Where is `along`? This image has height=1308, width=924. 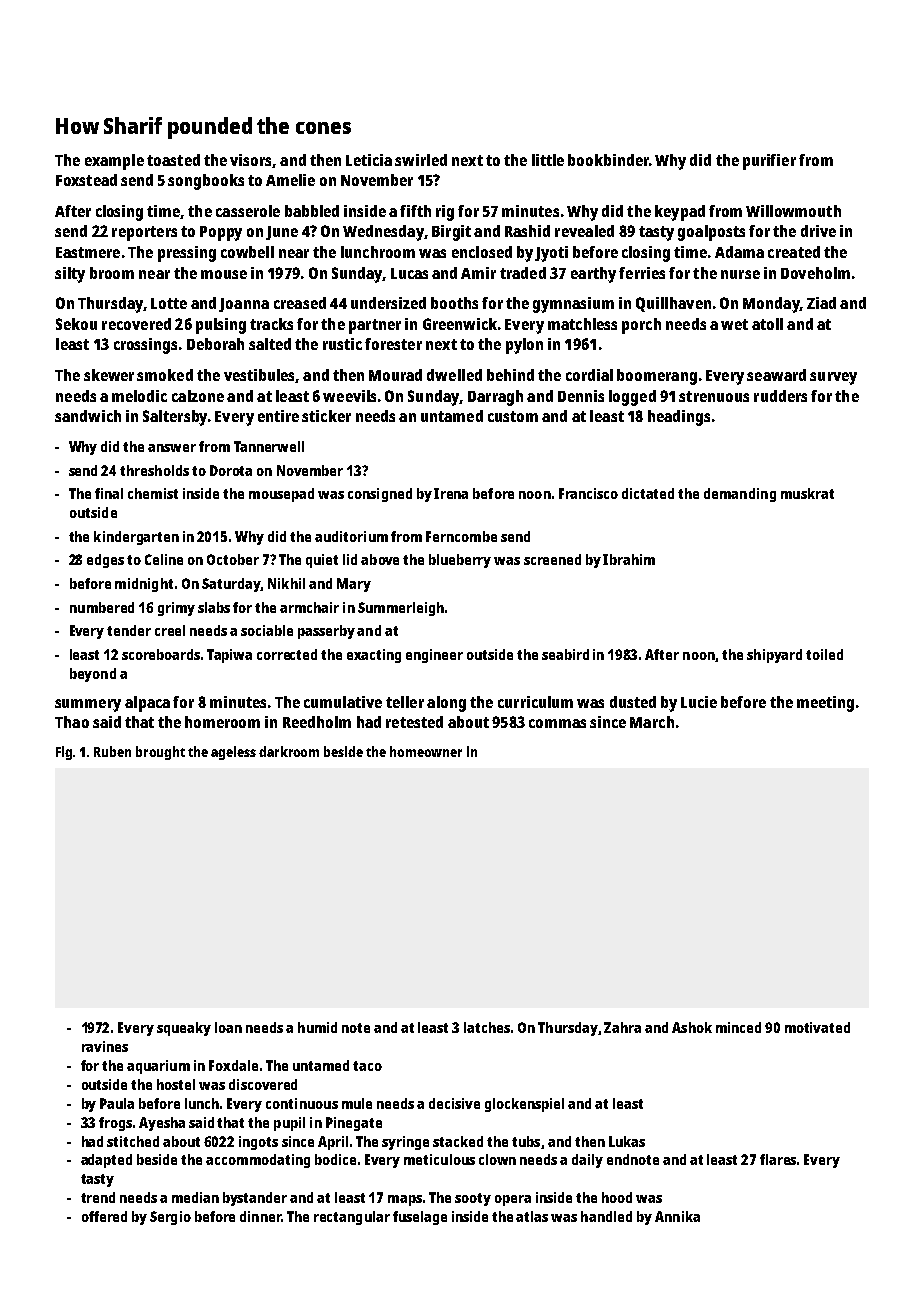
along is located at coordinates (446, 704).
